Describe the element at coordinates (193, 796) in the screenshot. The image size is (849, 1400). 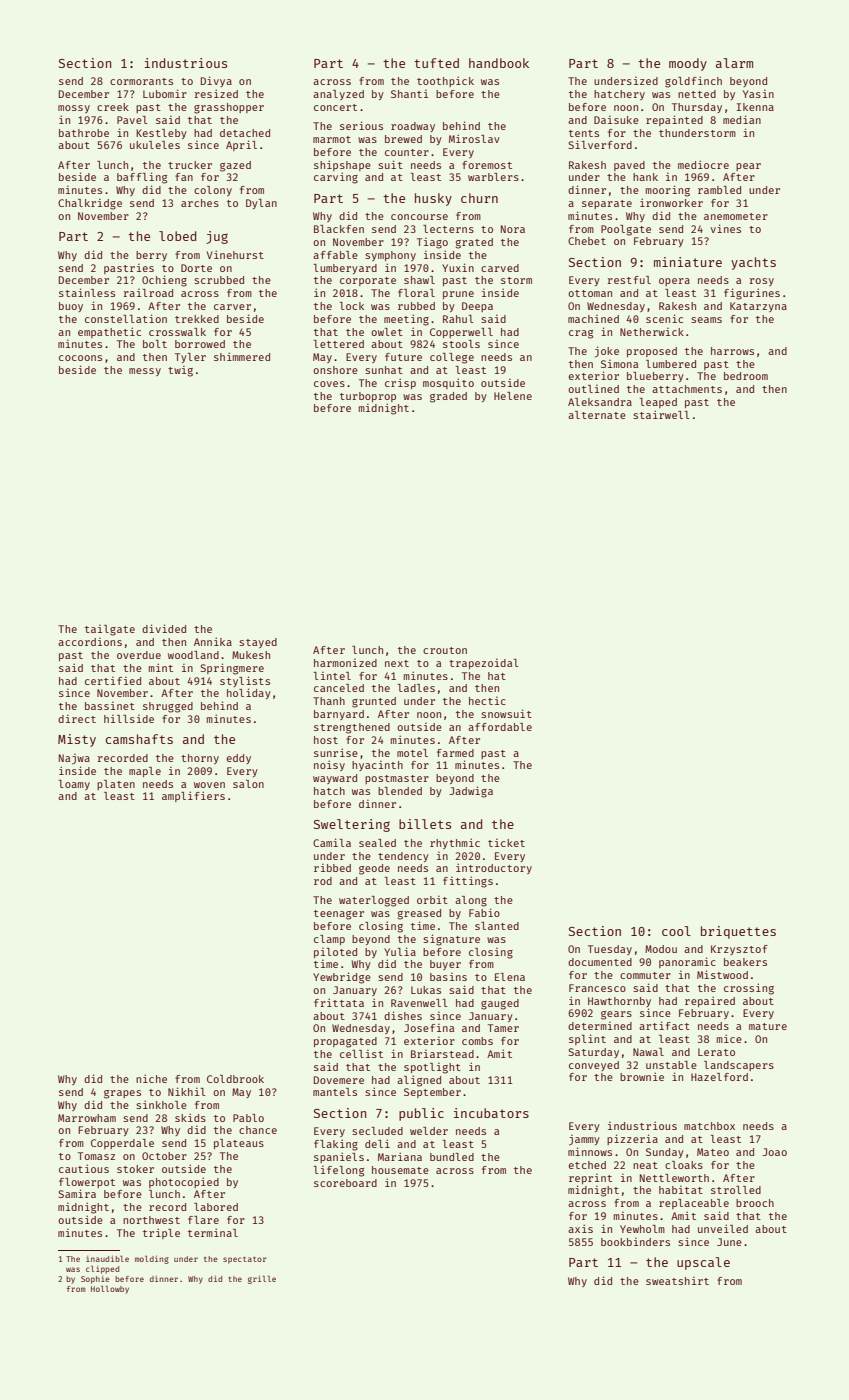
I see `amplifiers` at that location.
